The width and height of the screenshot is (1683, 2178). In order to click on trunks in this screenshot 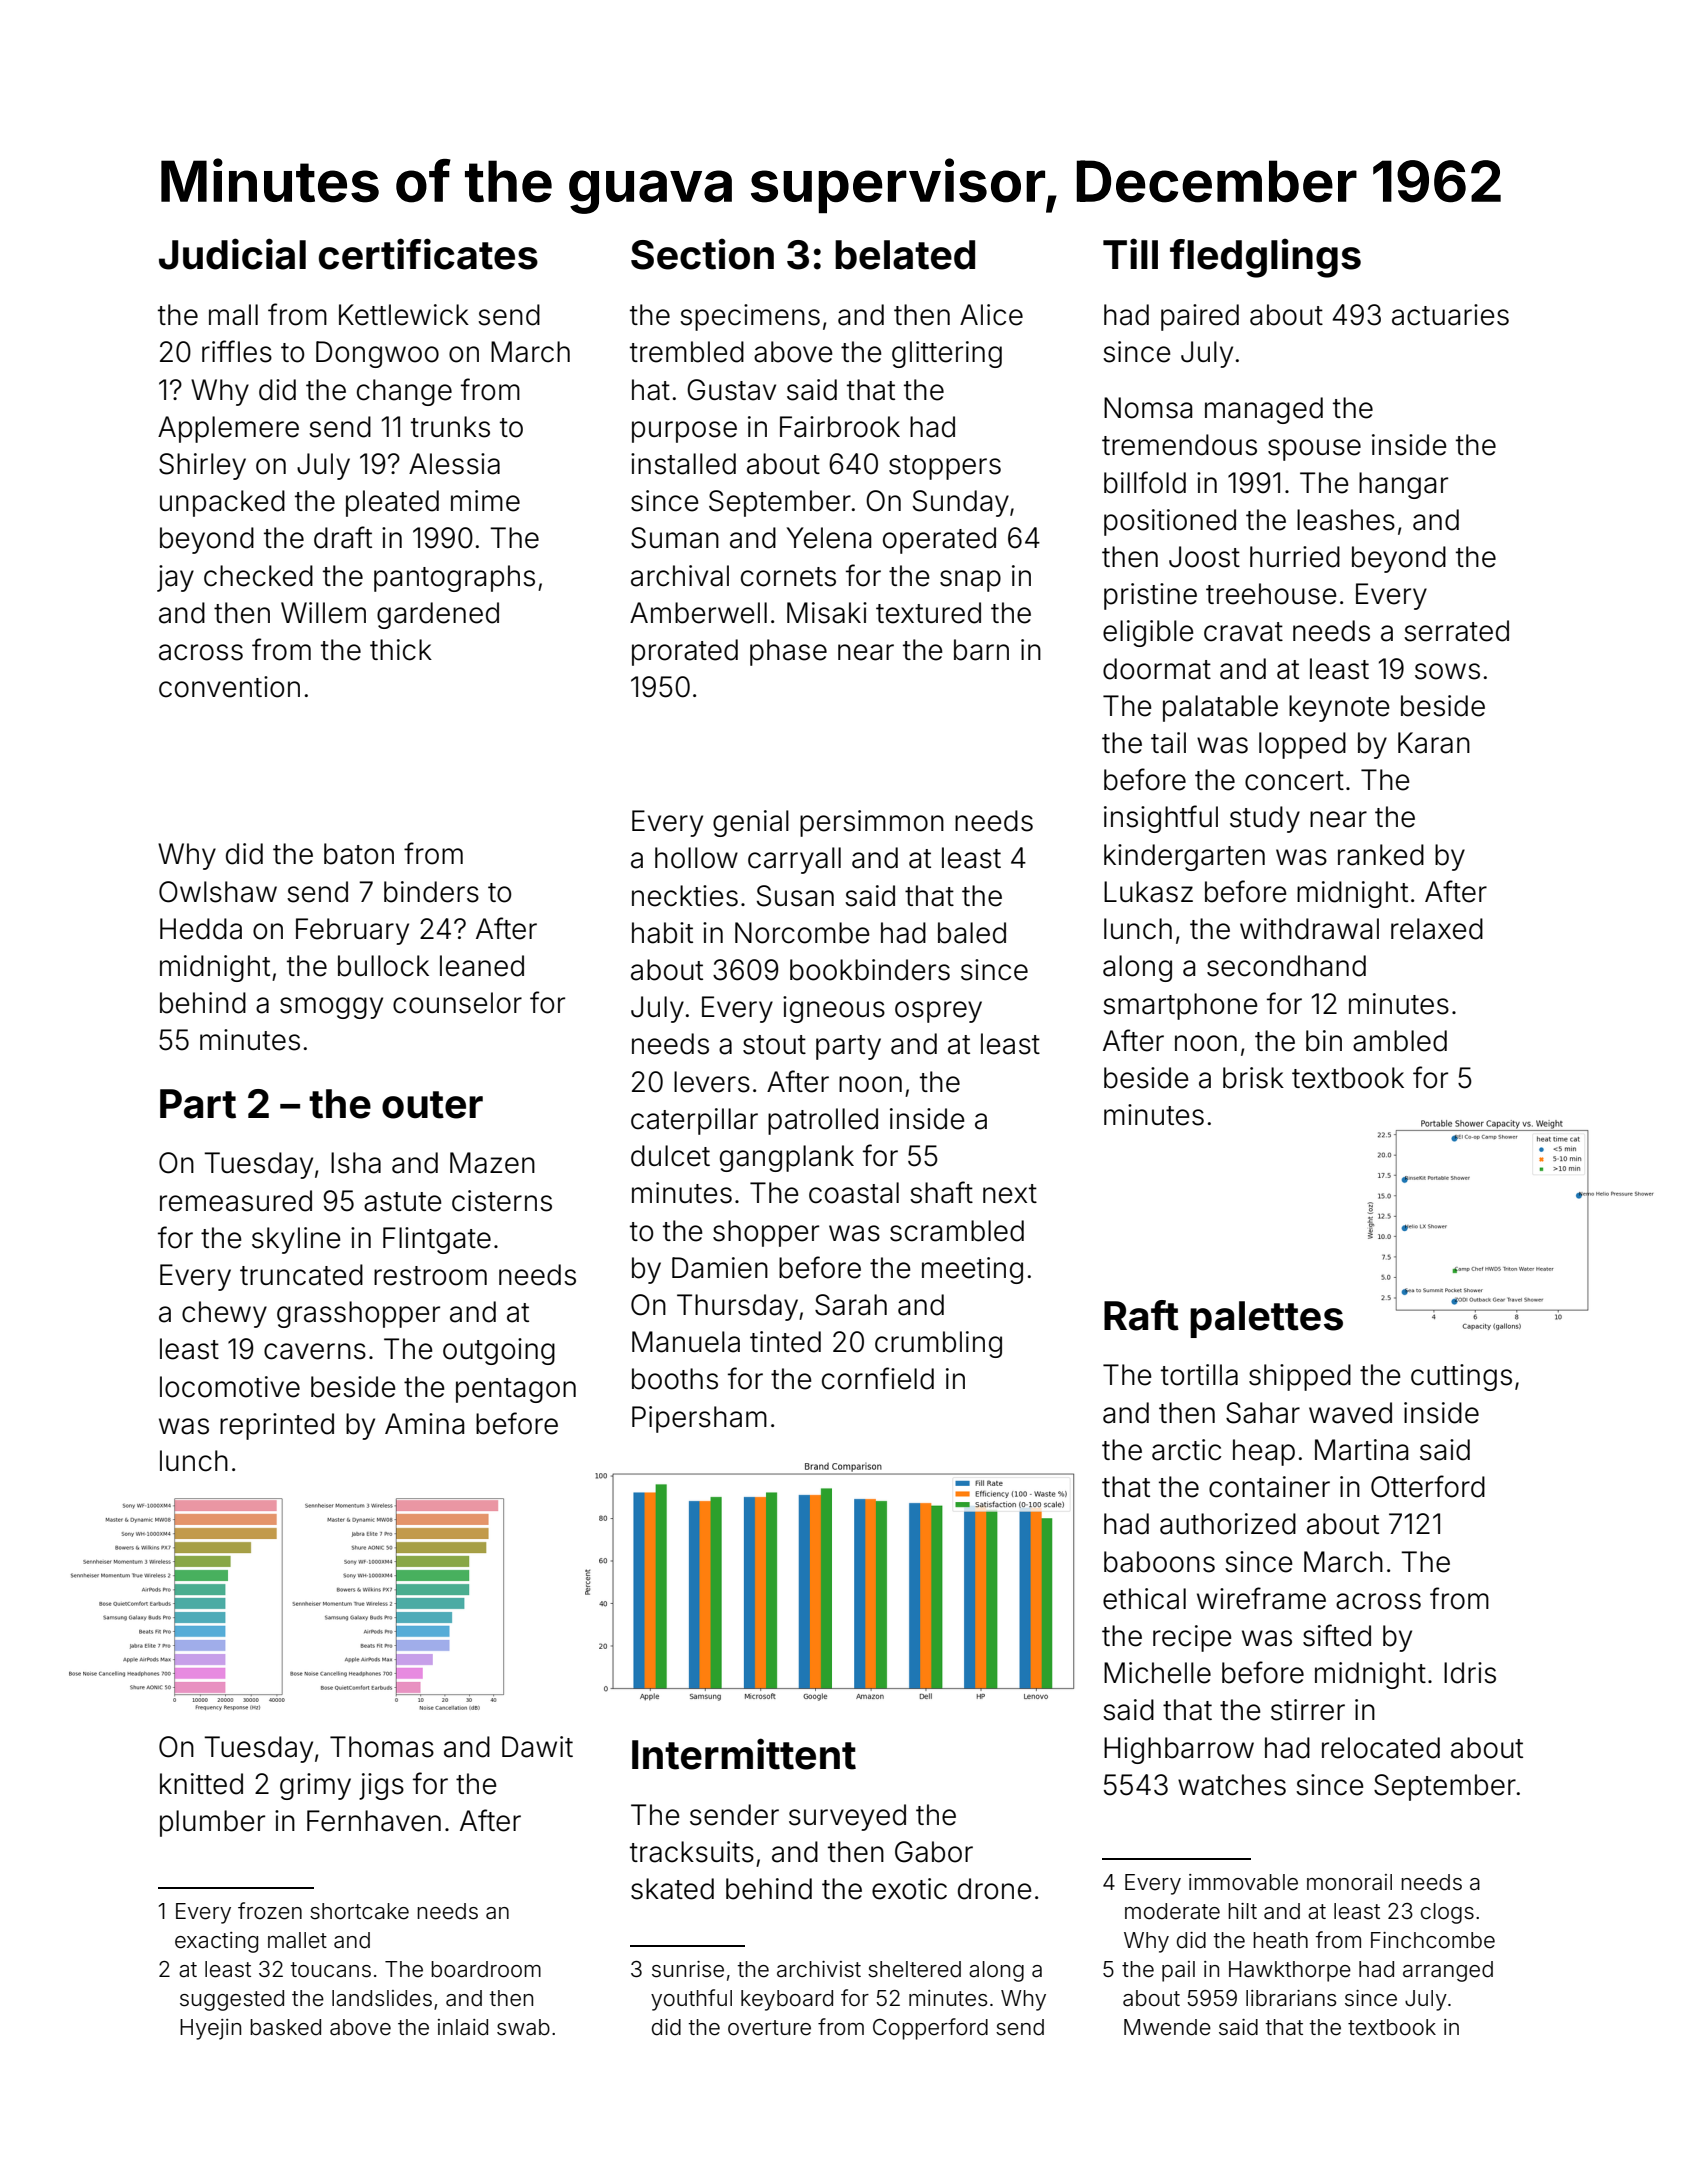, I will do `click(450, 427)`.
